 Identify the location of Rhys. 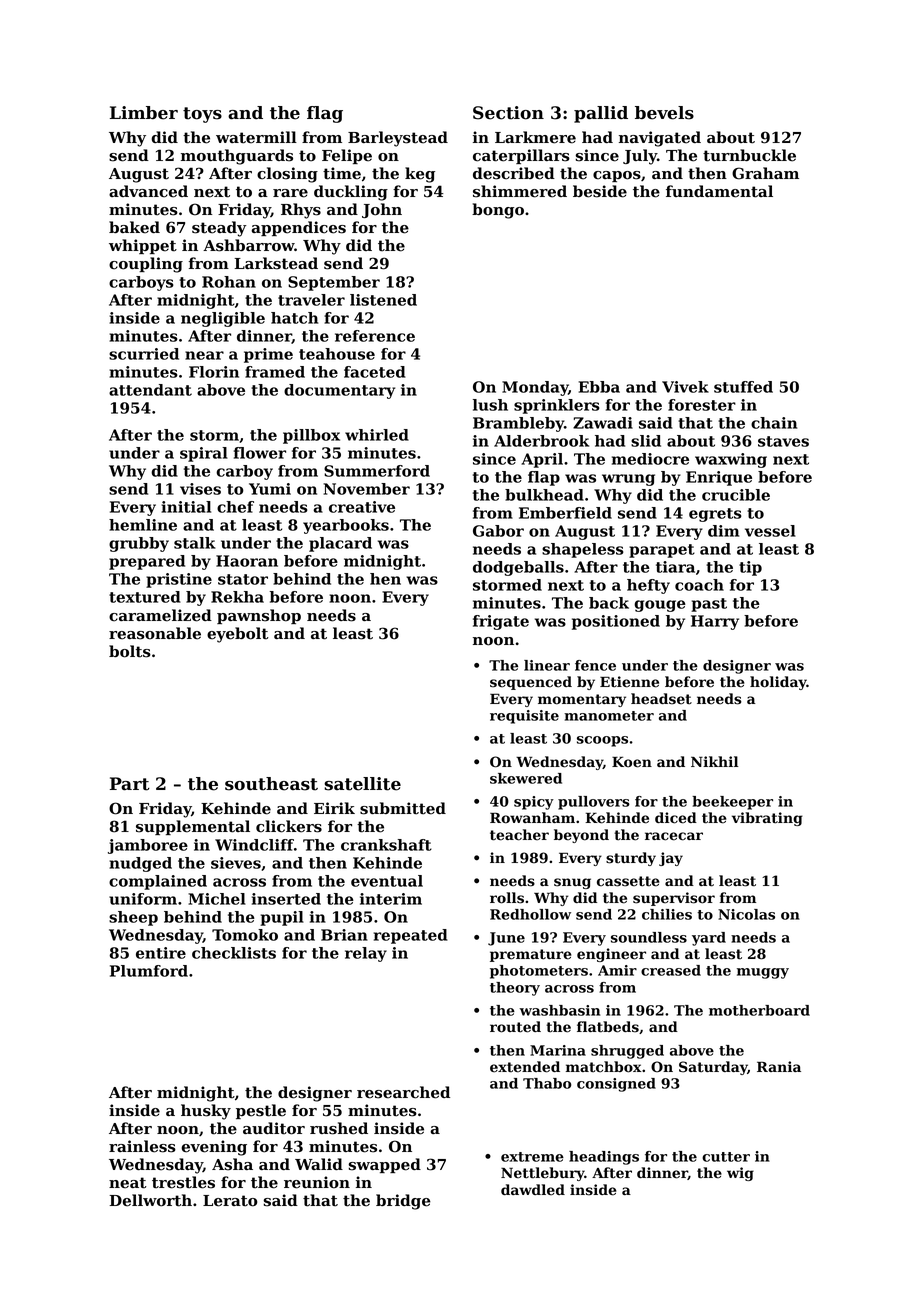
(301, 211).
